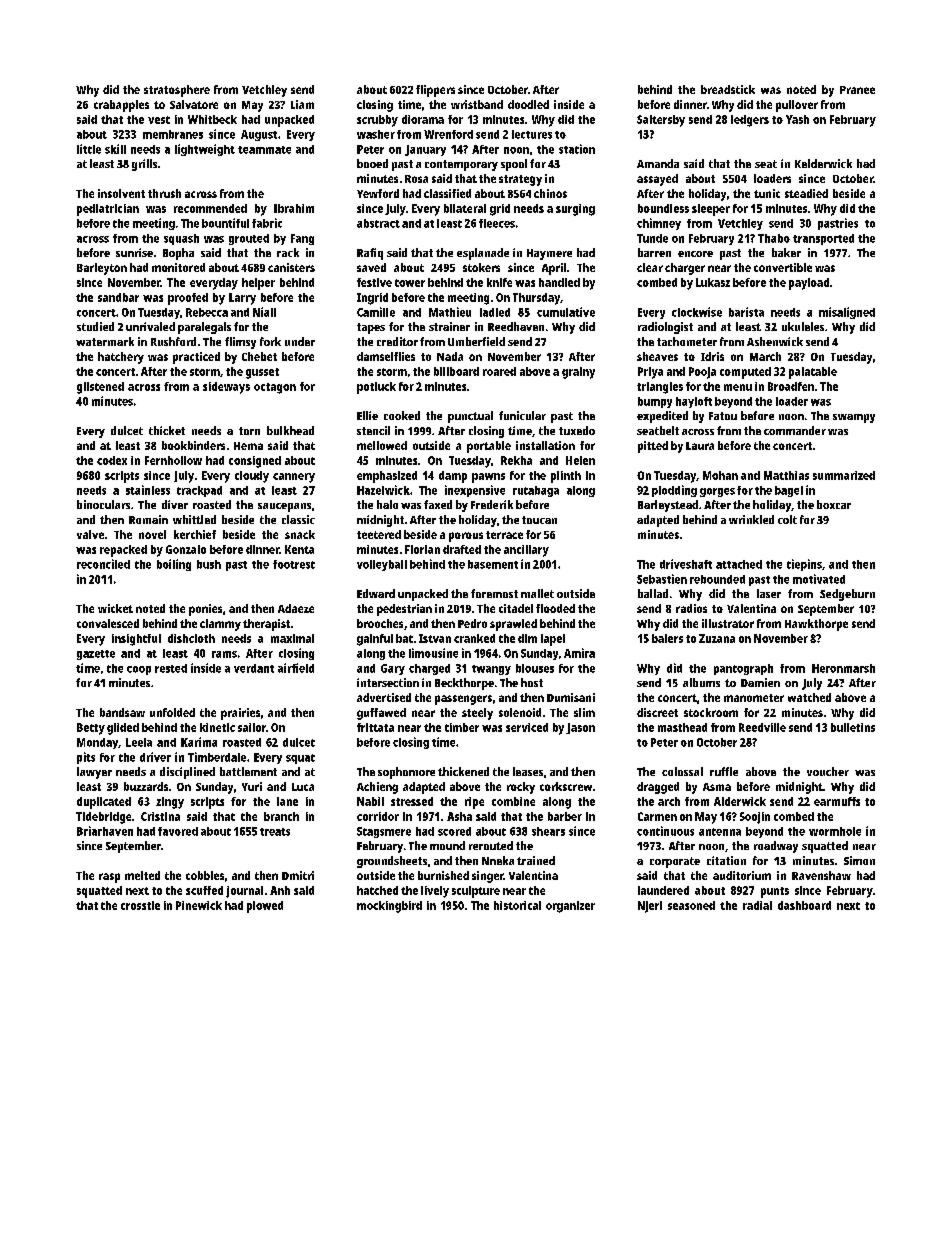 The image size is (952, 1233). What do you see at coordinates (476, 341) in the screenshot?
I see `Umberfield` at bounding box center [476, 341].
